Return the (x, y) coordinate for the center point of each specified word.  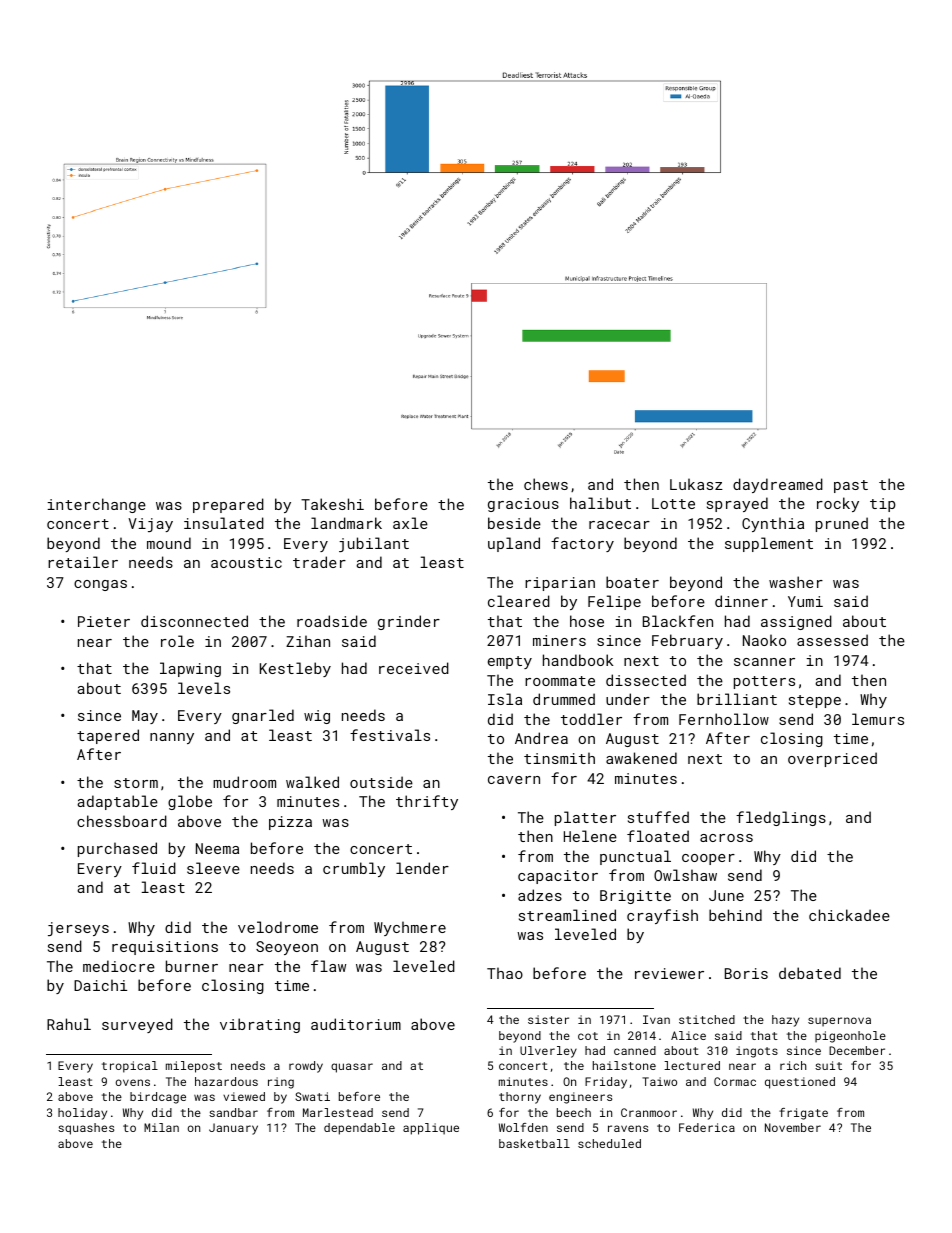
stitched (707, 1019)
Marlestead (338, 1112)
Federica (707, 1127)
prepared (228, 505)
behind (735, 915)
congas (100, 585)
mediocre (119, 966)
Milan (161, 1127)
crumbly (354, 869)
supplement (769, 544)
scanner (764, 662)
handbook (578, 660)
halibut (600, 503)
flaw (328, 966)
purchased (117, 849)
